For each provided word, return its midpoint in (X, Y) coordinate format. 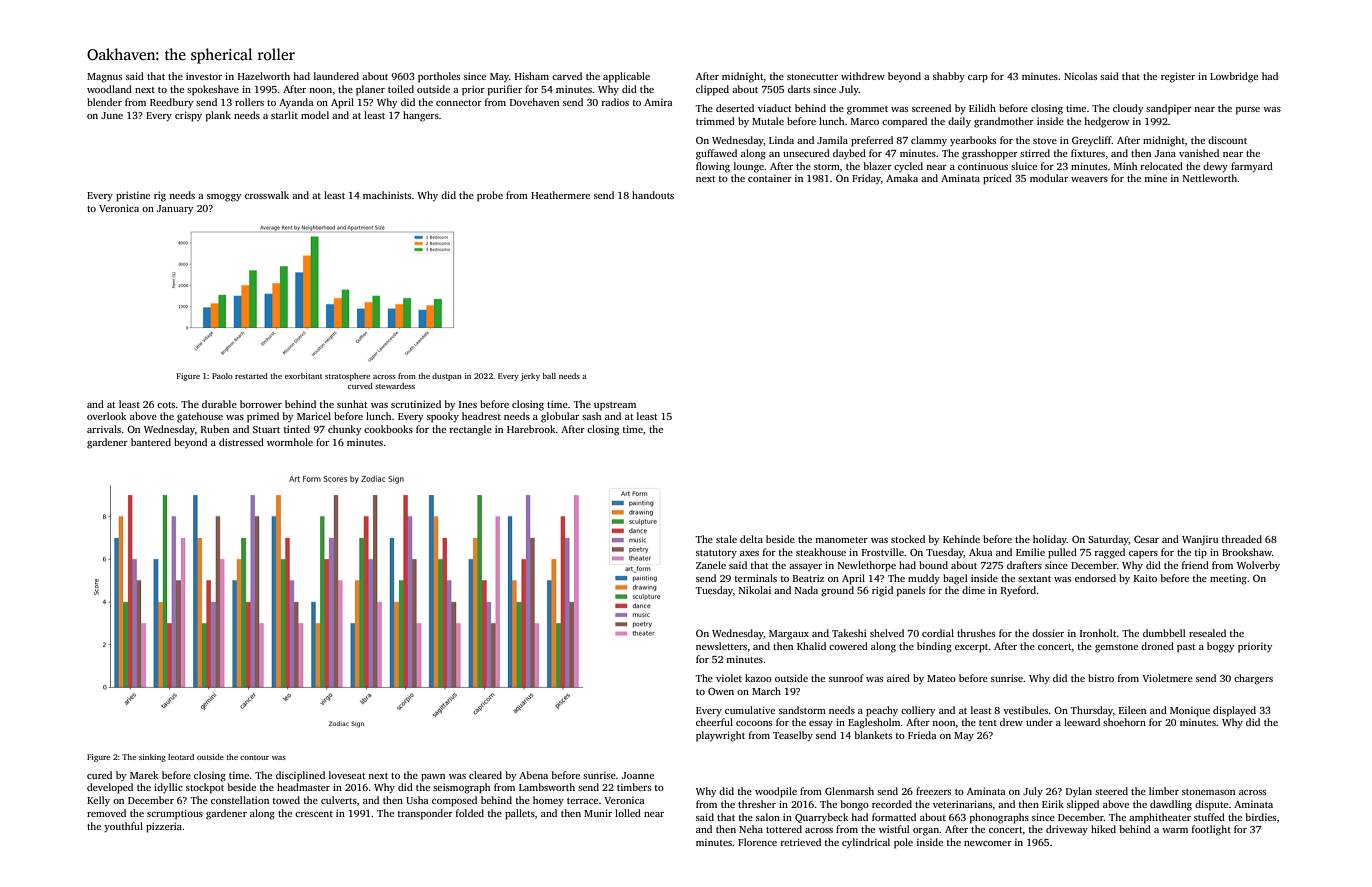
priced (997, 179)
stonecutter (812, 77)
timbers (634, 787)
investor (204, 76)
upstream (615, 406)
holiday (1050, 540)
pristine (133, 196)
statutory (716, 554)
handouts (653, 195)
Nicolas (1080, 76)
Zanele (711, 565)
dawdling (1171, 805)
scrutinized (416, 404)
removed (106, 813)
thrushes (976, 633)
